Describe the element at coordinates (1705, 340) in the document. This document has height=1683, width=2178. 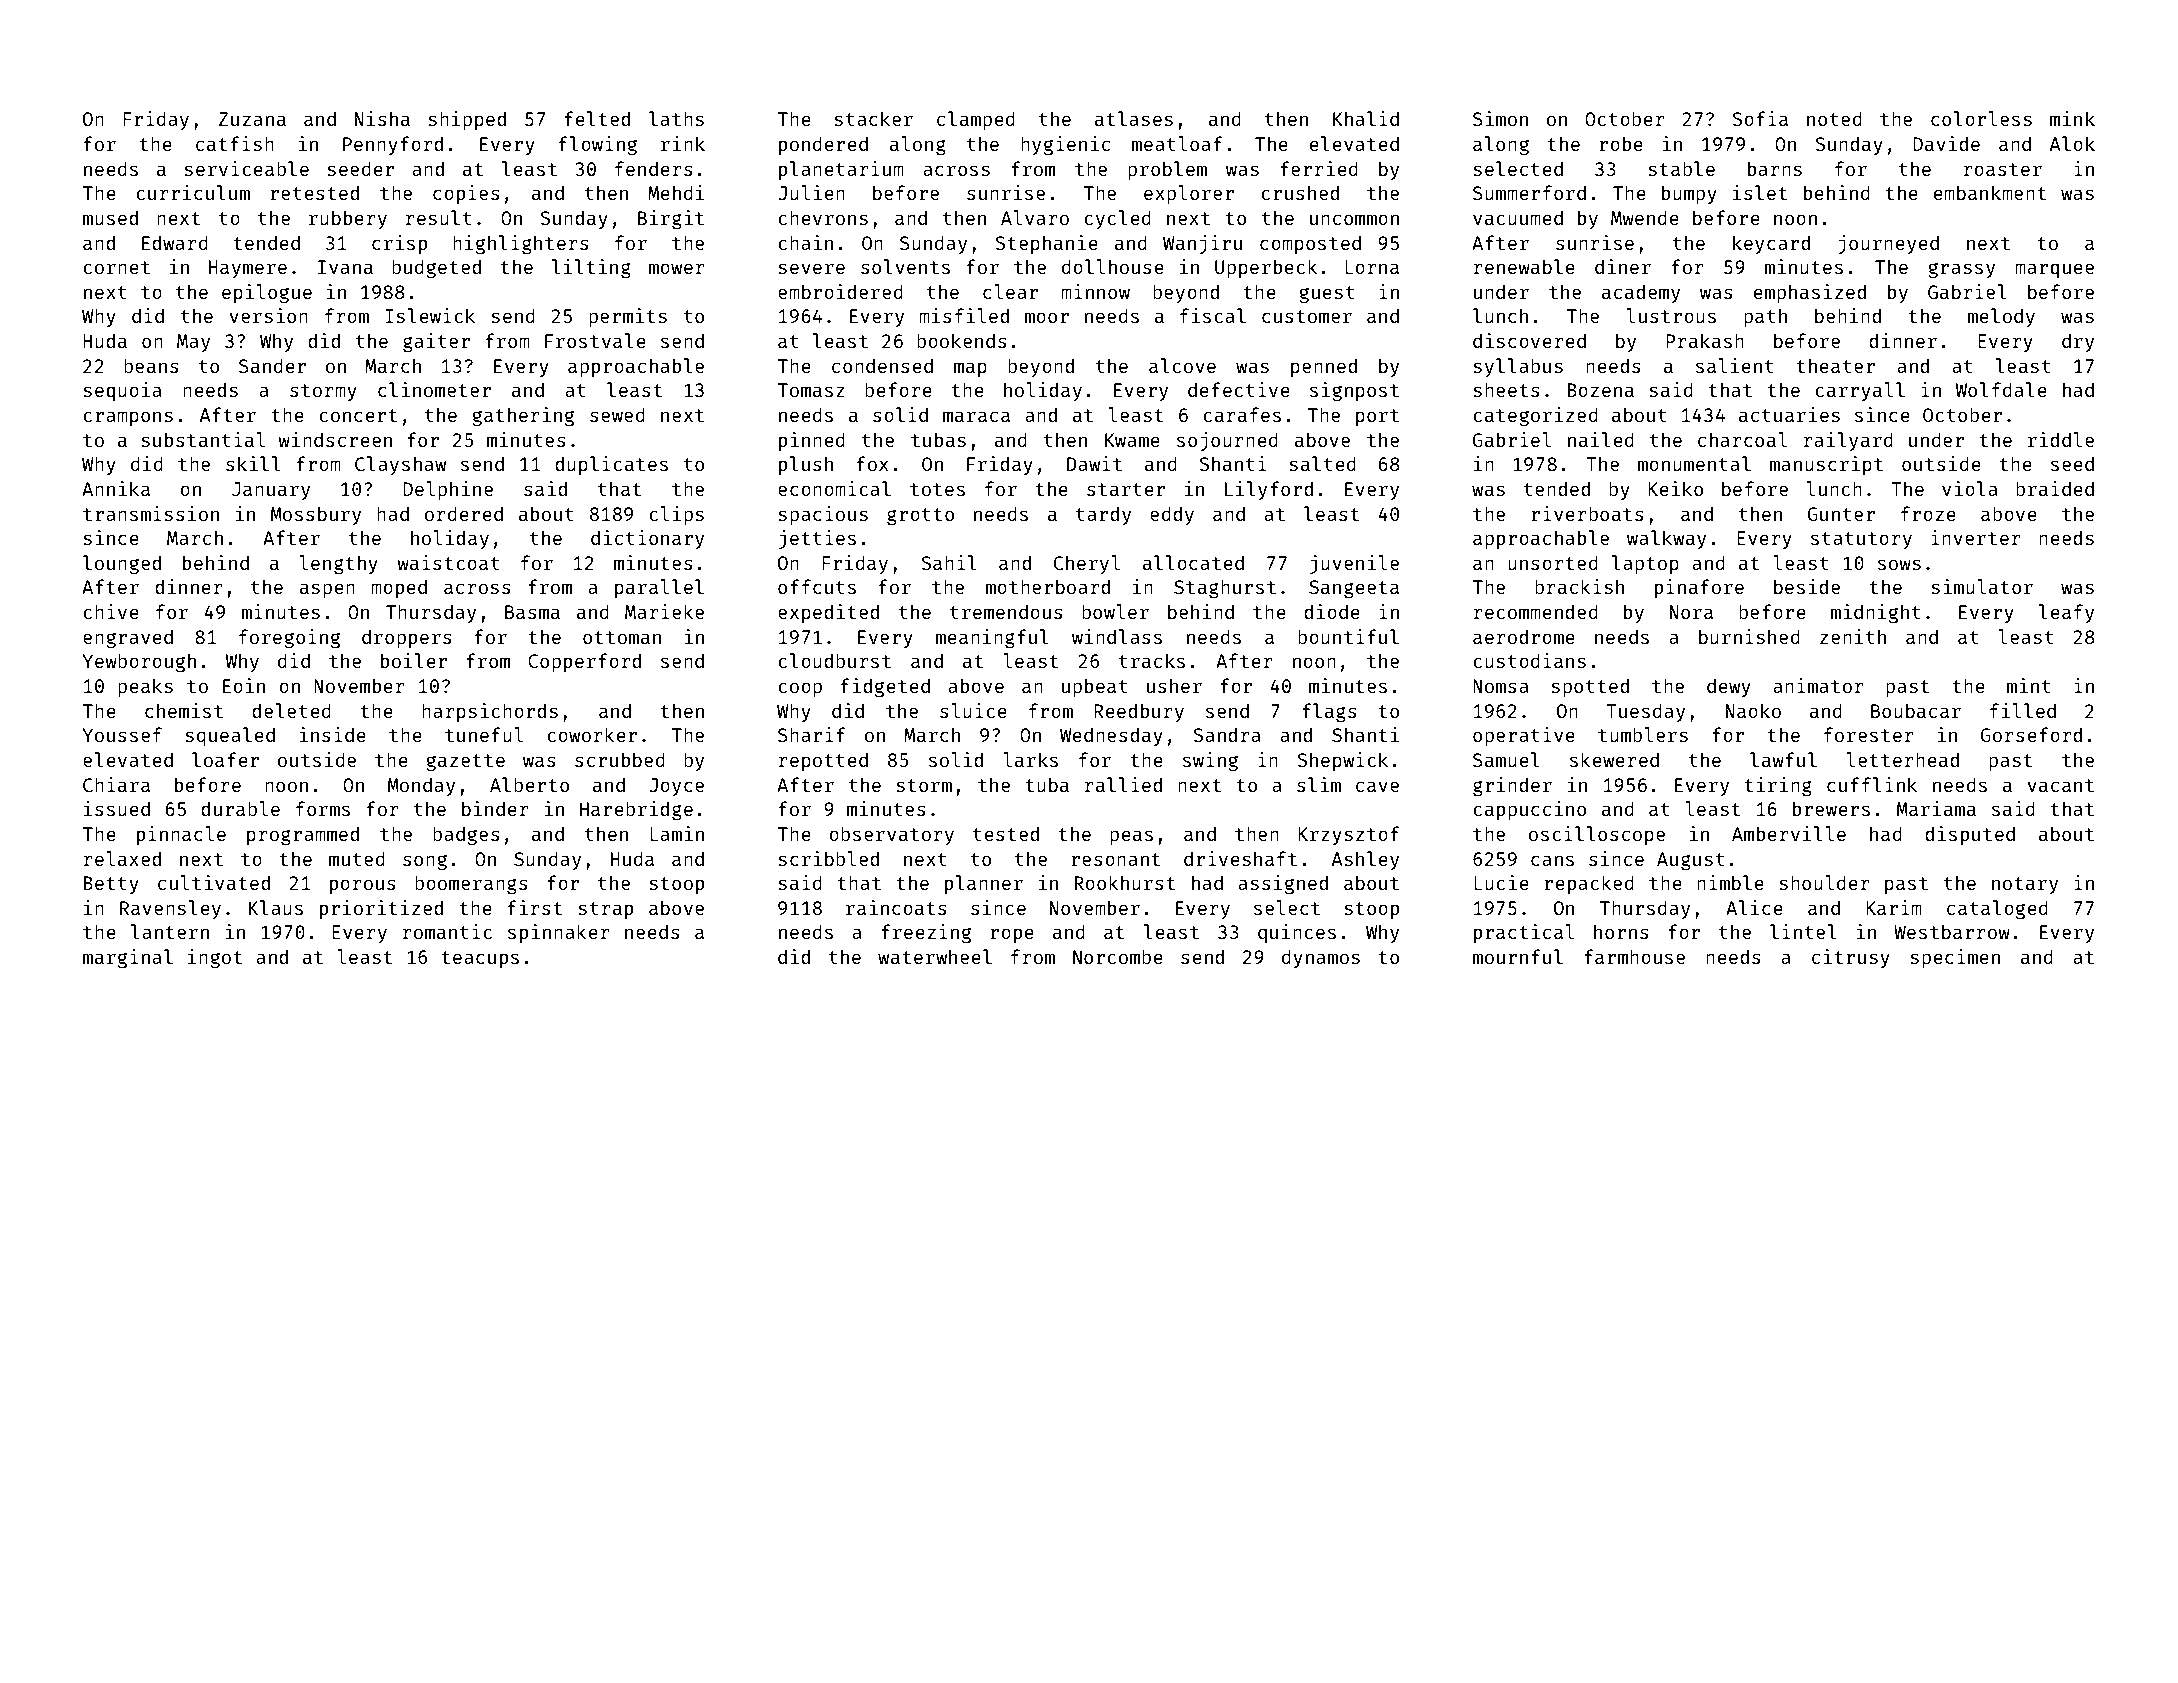
I see `Prakash` at that location.
